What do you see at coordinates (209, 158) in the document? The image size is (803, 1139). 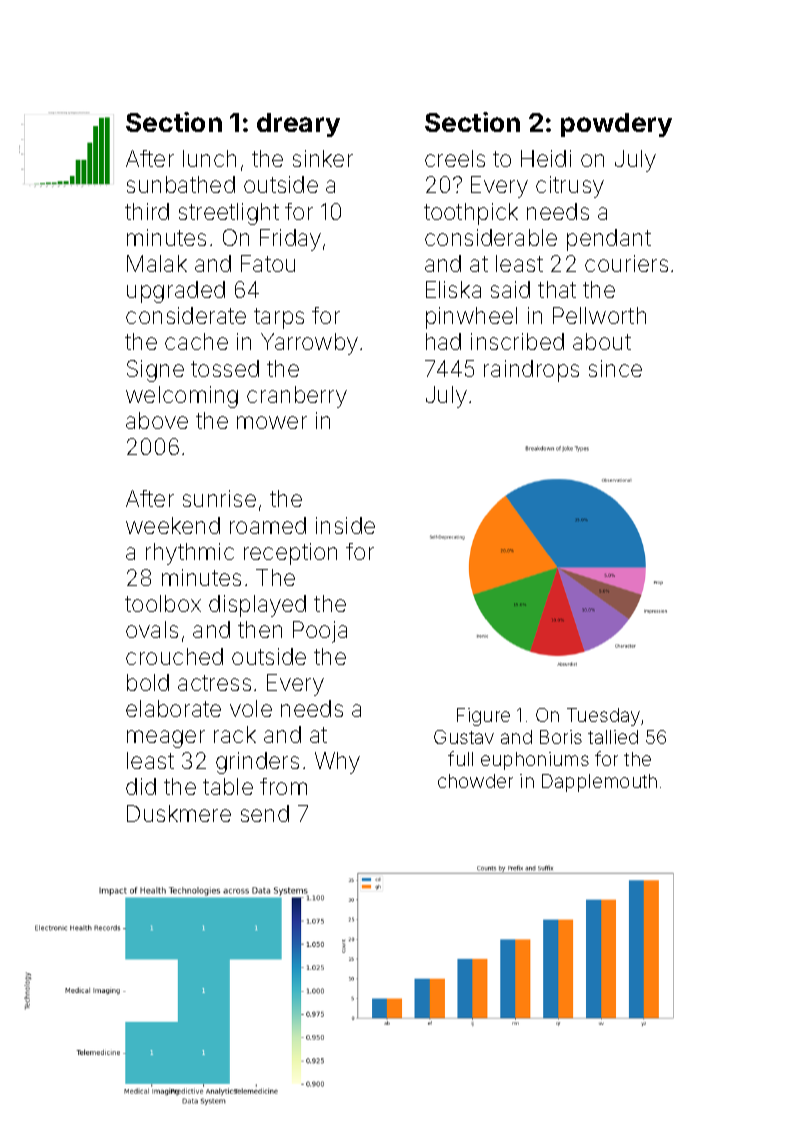 I see `lunch` at bounding box center [209, 158].
